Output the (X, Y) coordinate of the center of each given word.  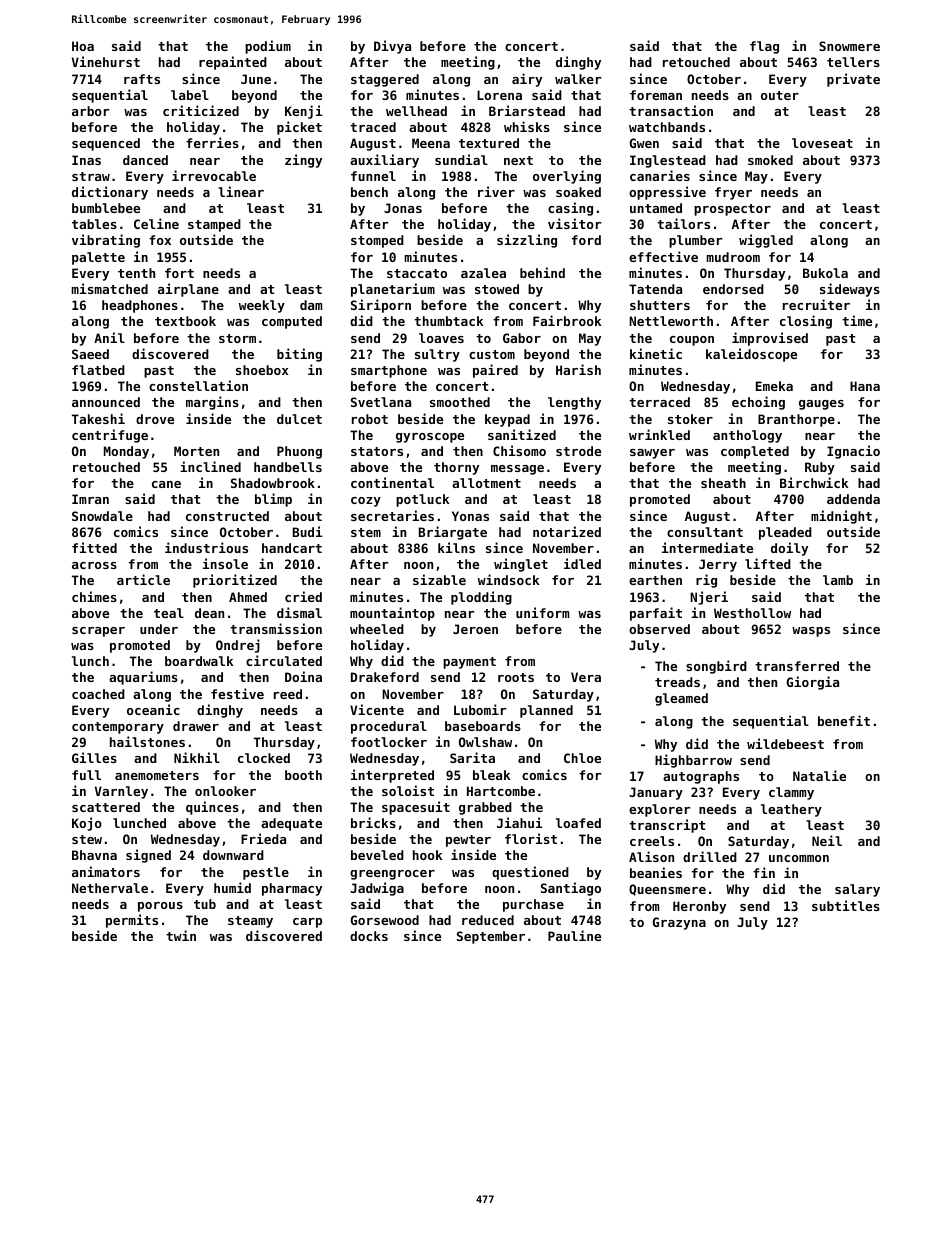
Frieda (263, 838)
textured (489, 143)
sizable (439, 579)
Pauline (574, 935)
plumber (695, 241)
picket (299, 128)
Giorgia (812, 683)
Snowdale (102, 516)
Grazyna (679, 923)
